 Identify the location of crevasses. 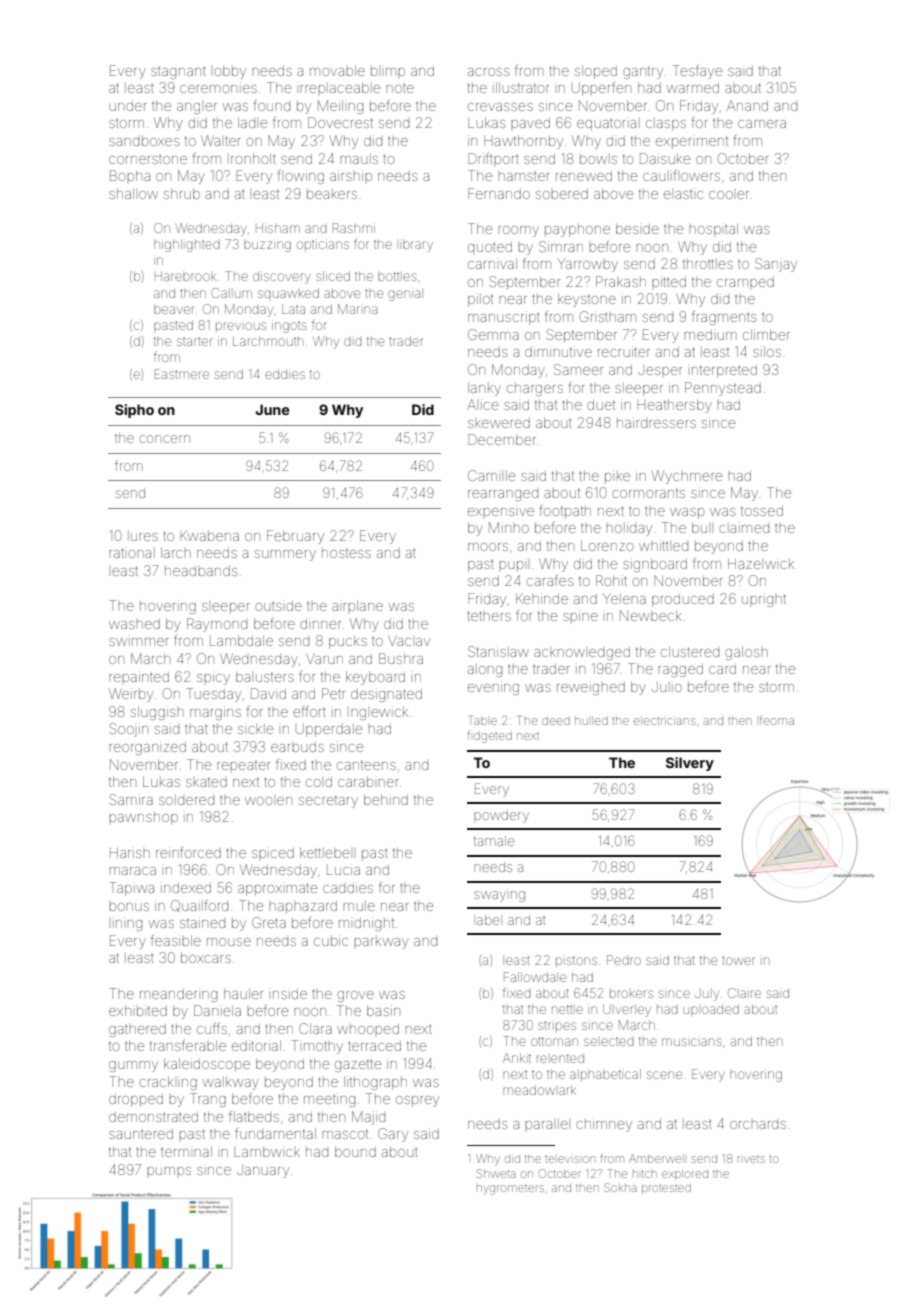
(500, 107).
